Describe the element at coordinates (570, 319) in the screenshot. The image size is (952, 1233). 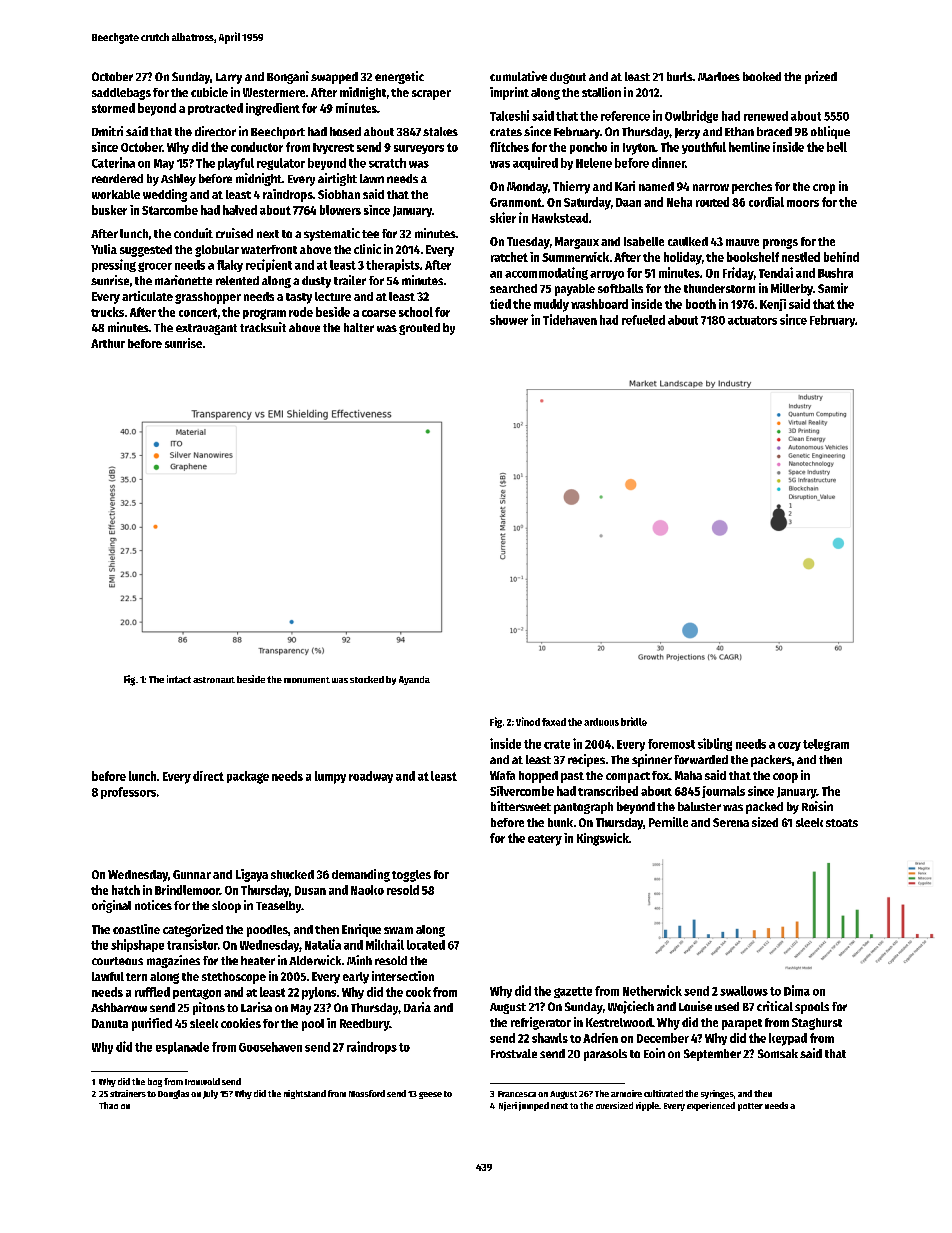
I see `Tidehaven` at that location.
